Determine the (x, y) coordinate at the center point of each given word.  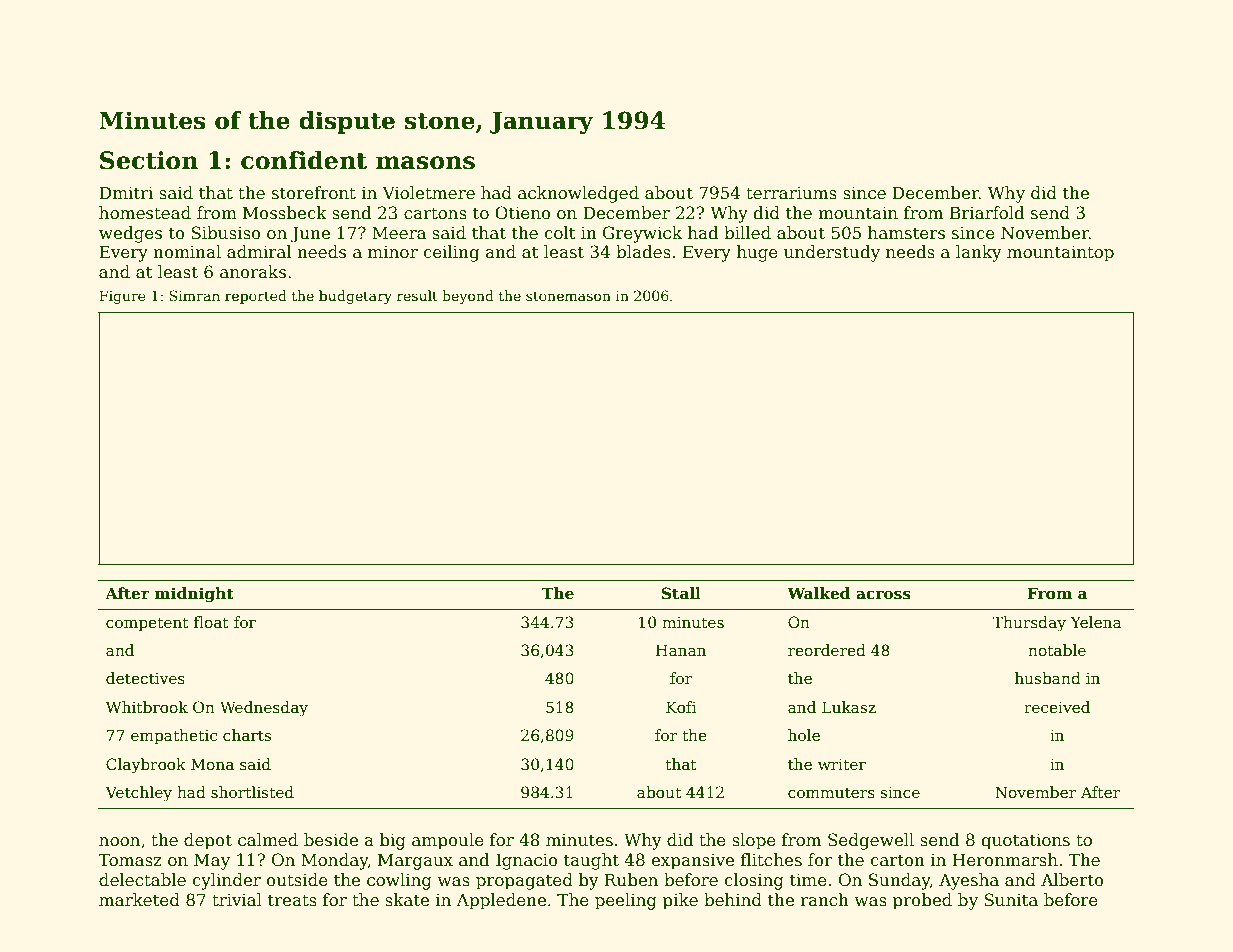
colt (560, 233)
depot (208, 841)
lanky (979, 253)
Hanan (681, 650)
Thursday (1029, 624)
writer (842, 764)
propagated (524, 881)
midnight (194, 595)
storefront (314, 193)
